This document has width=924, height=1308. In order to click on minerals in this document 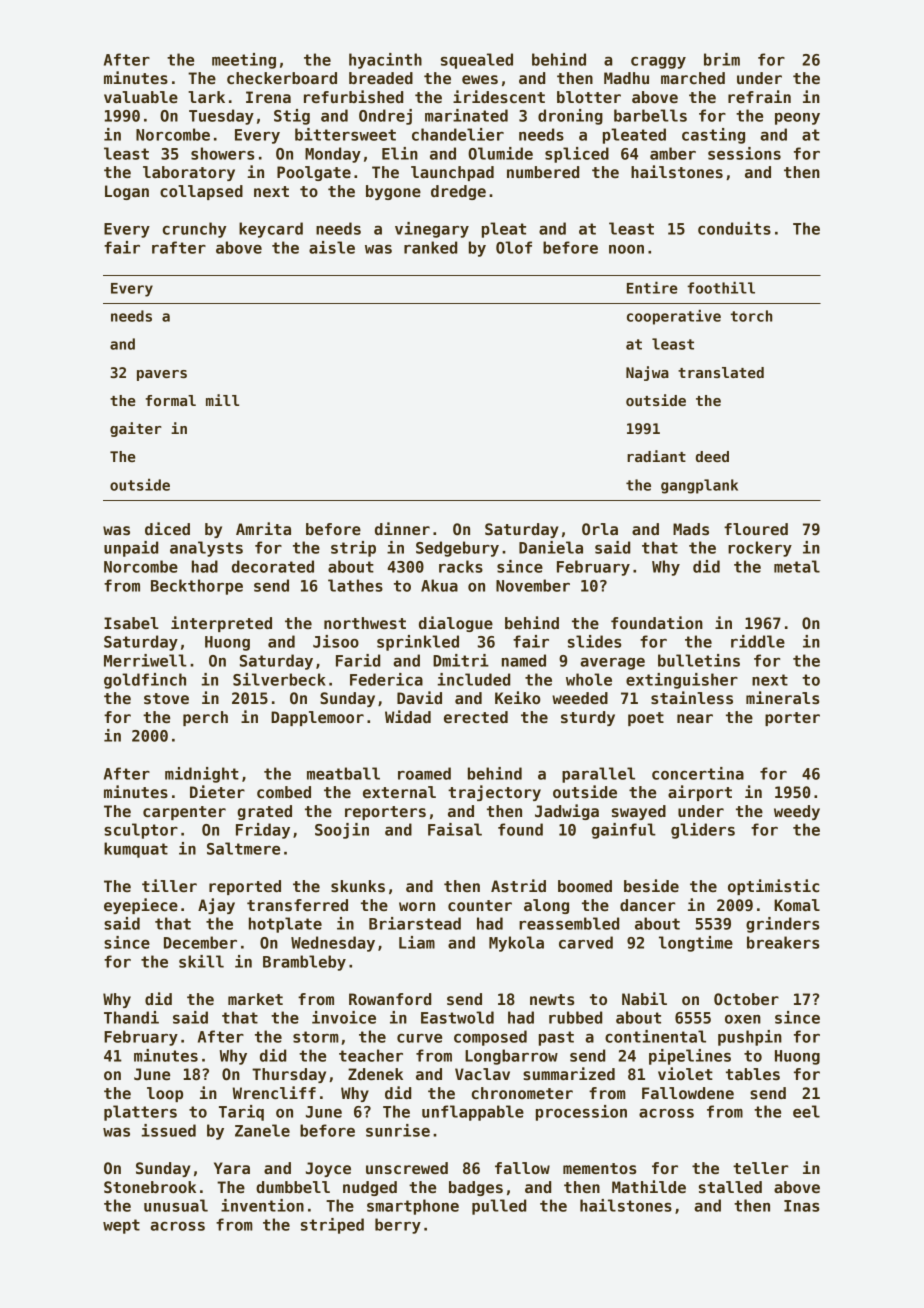, I will do `click(783, 697)`.
